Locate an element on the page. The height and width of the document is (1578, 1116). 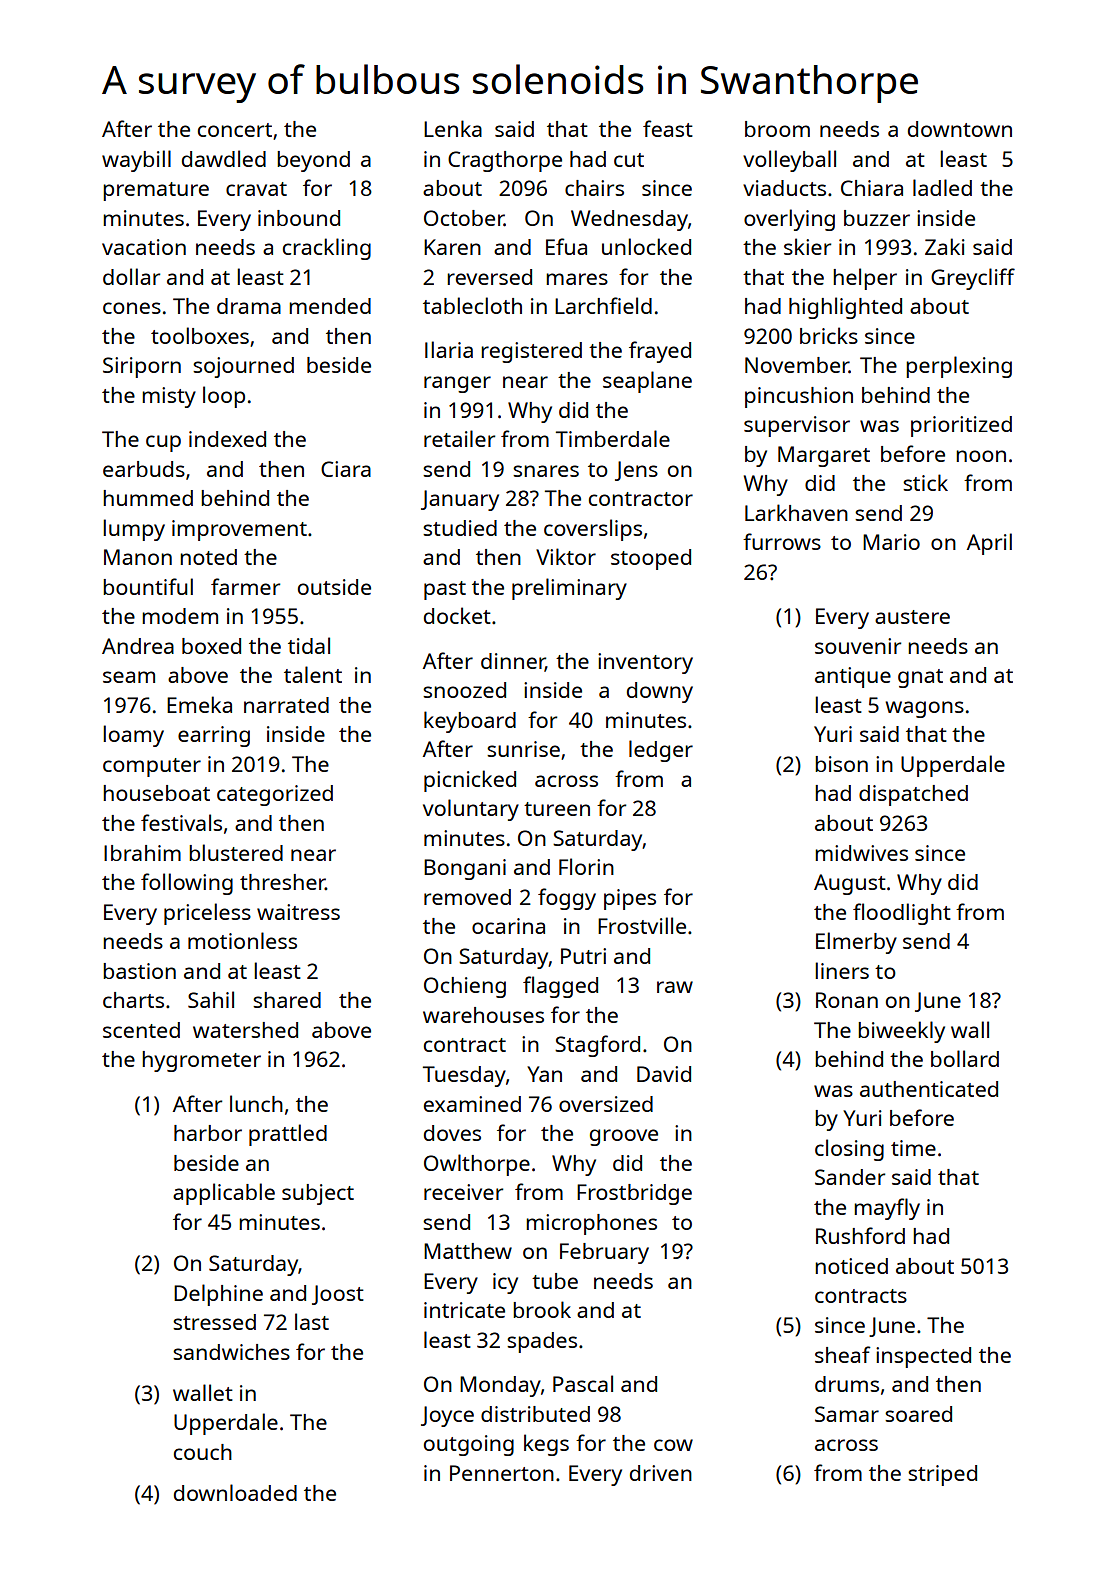
crackling is located at coordinates (327, 249).
